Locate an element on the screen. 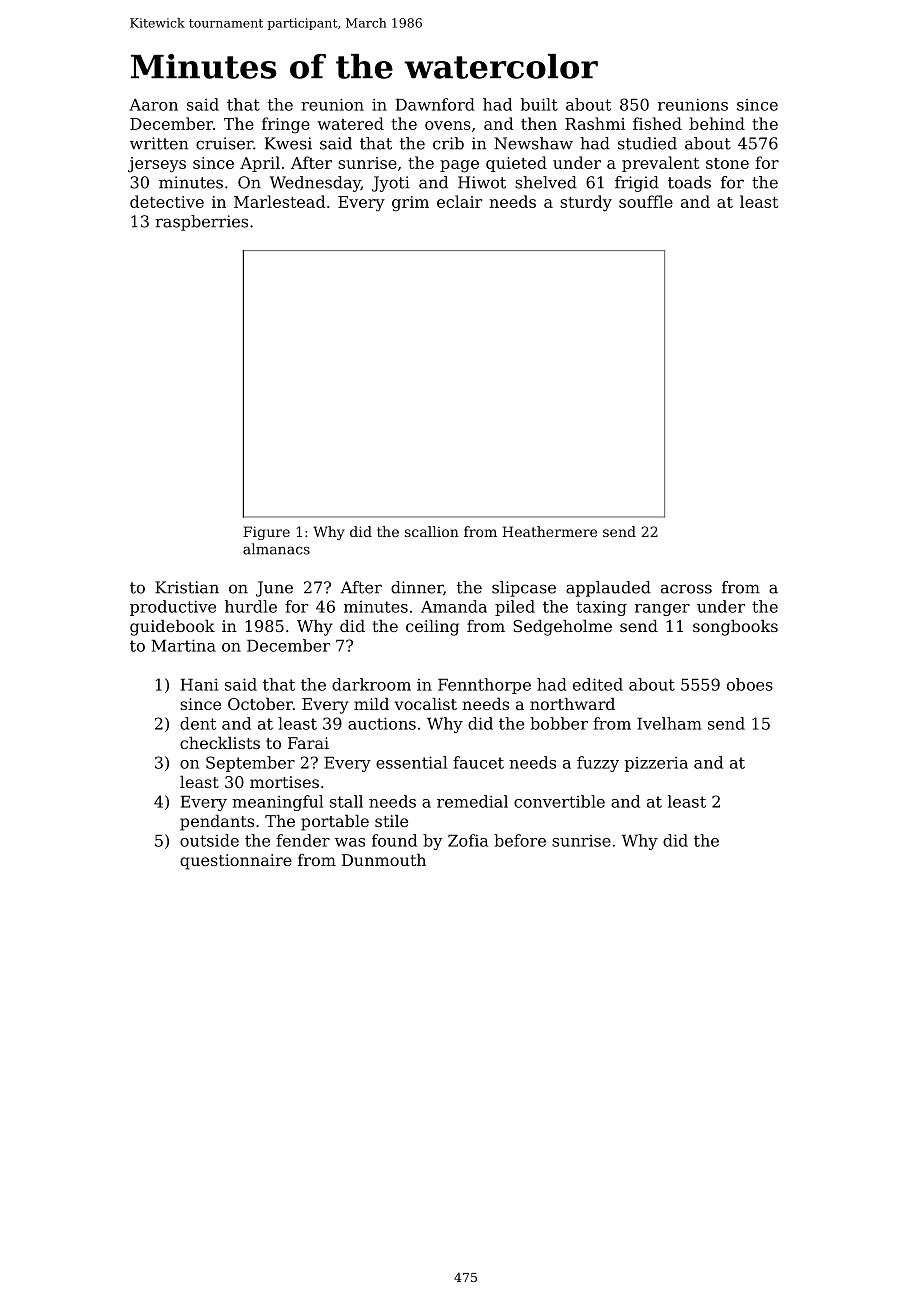 The image size is (908, 1316). built is located at coordinates (539, 104).
